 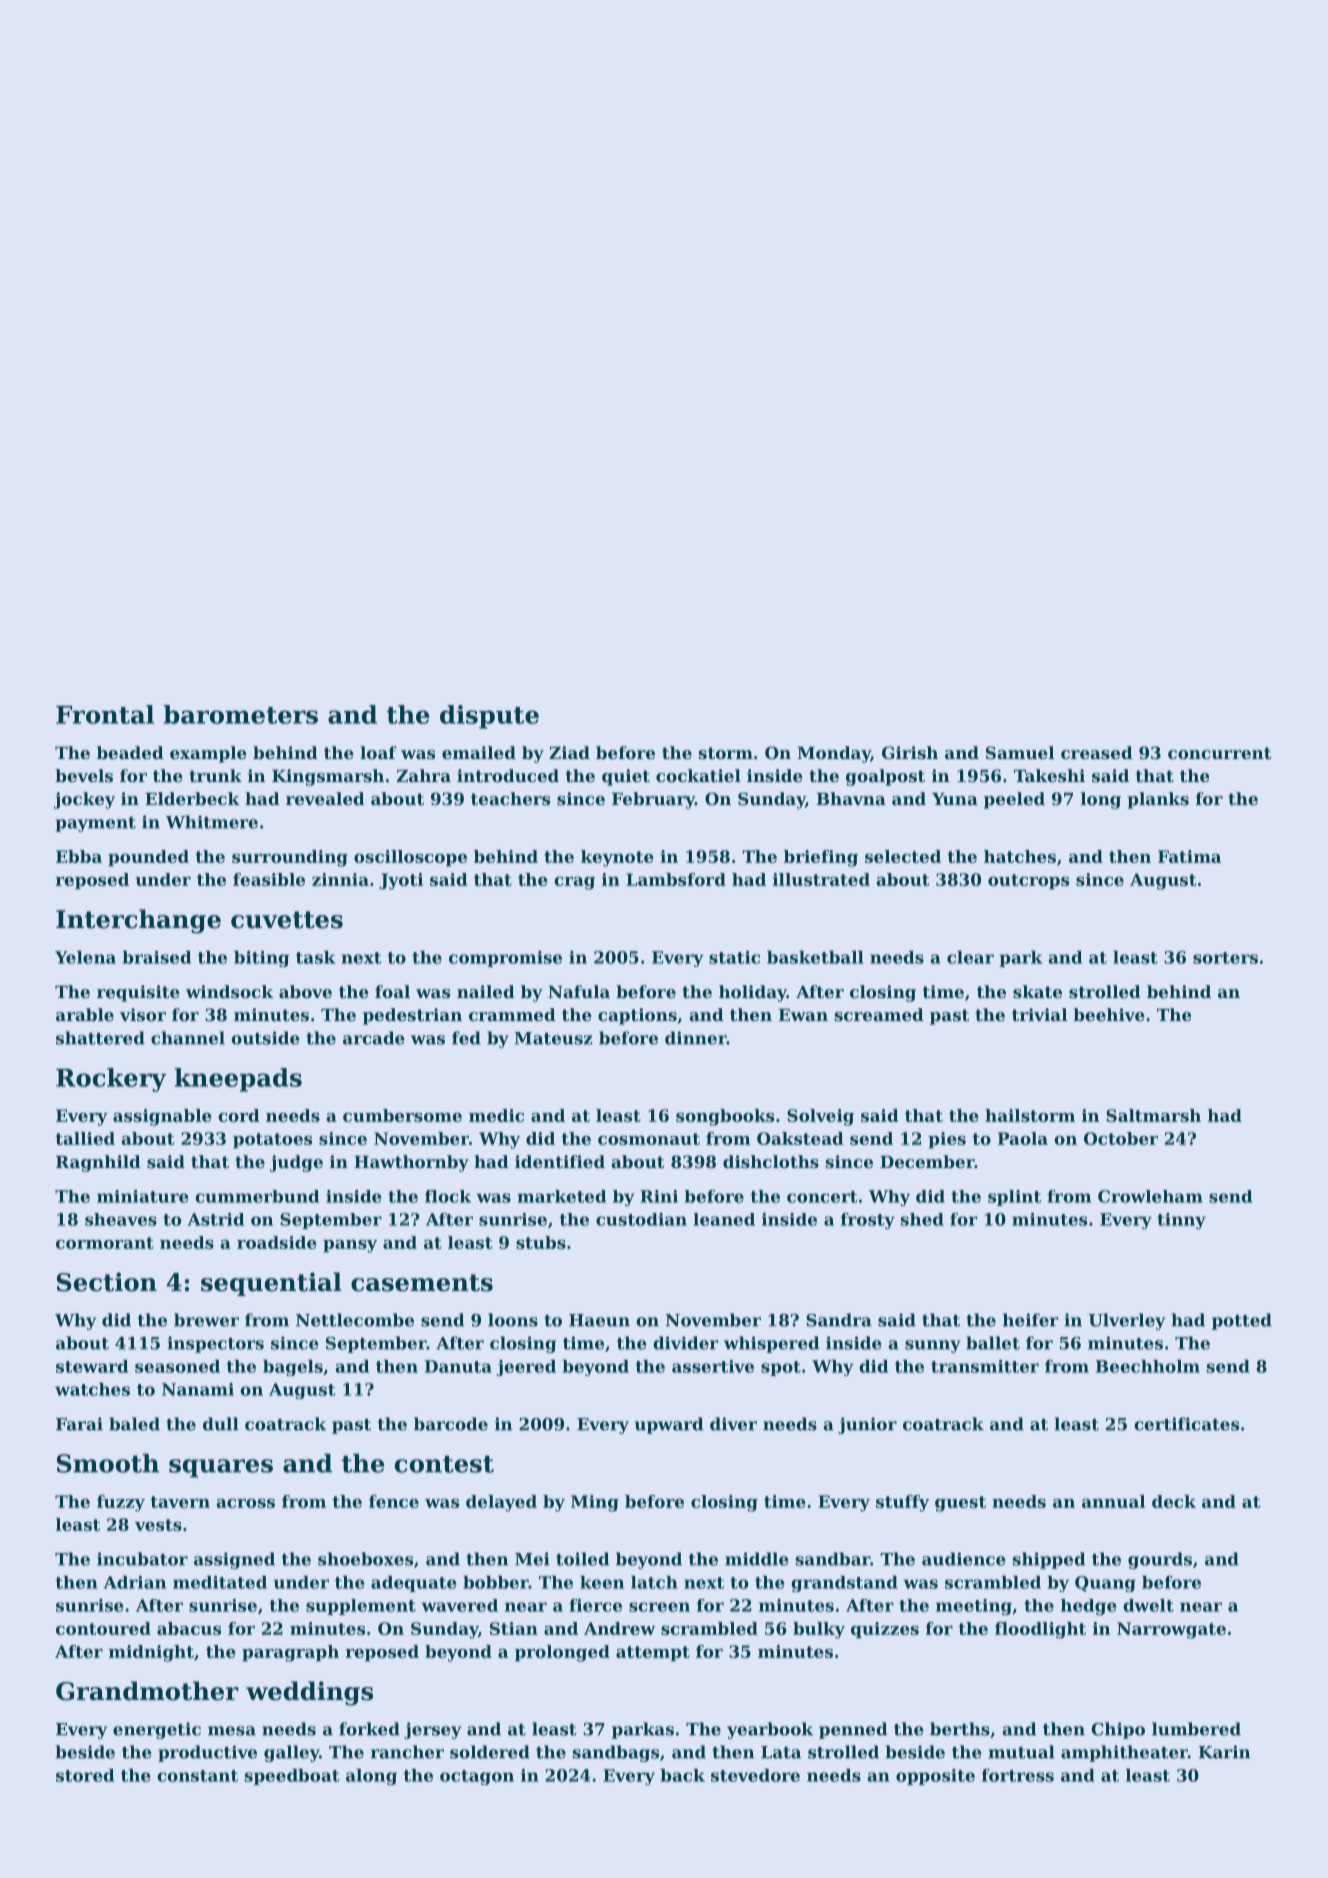 What do you see at coordinates (1148, 1605) in the screenshot?
I see `dwelt` at bounding box center [1148, 1605].
